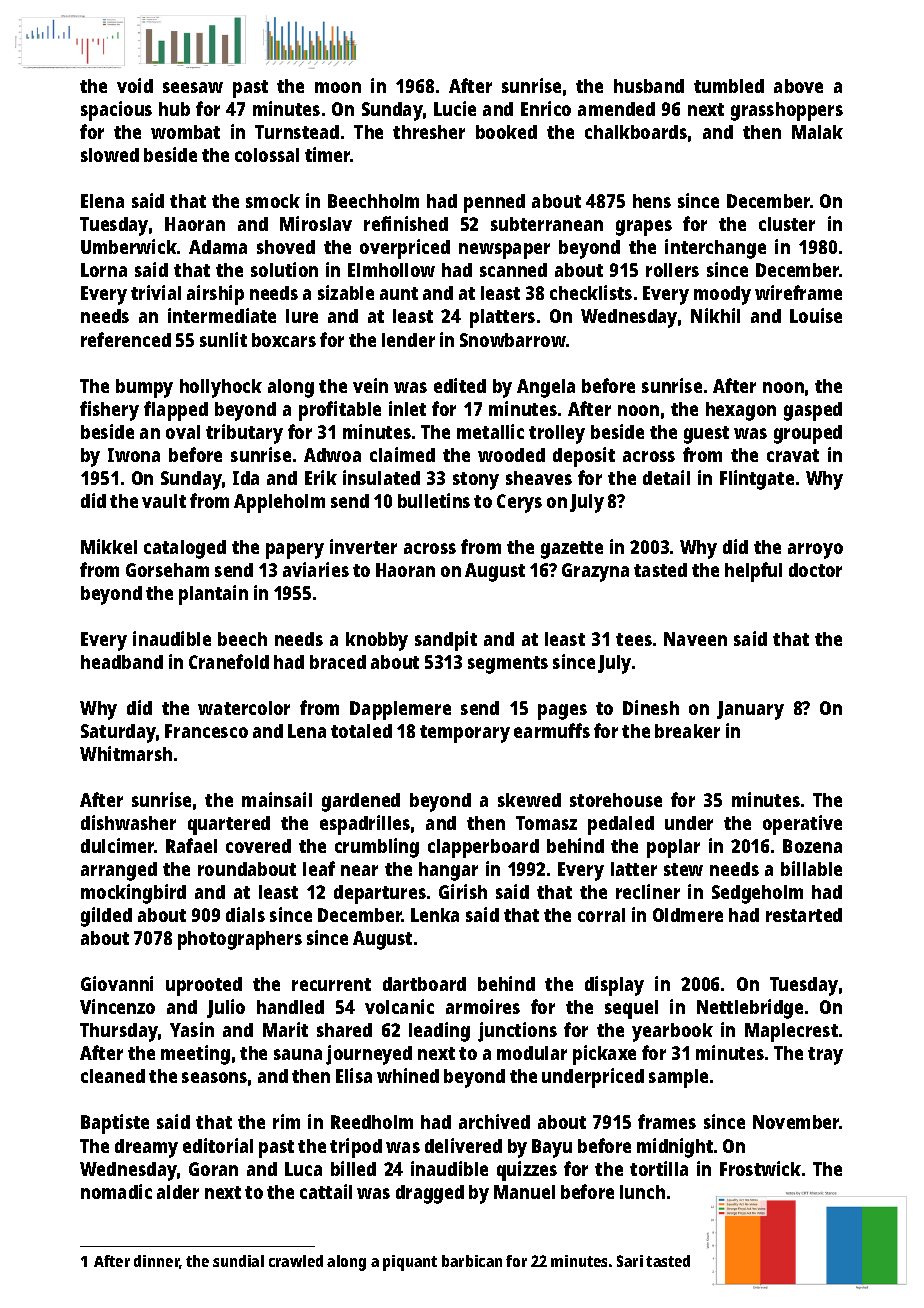 This screenshot has height=1308, width=924. Describe the element at coordinates (815, 551) in the screenshot. I see `arroyo` at that location.
